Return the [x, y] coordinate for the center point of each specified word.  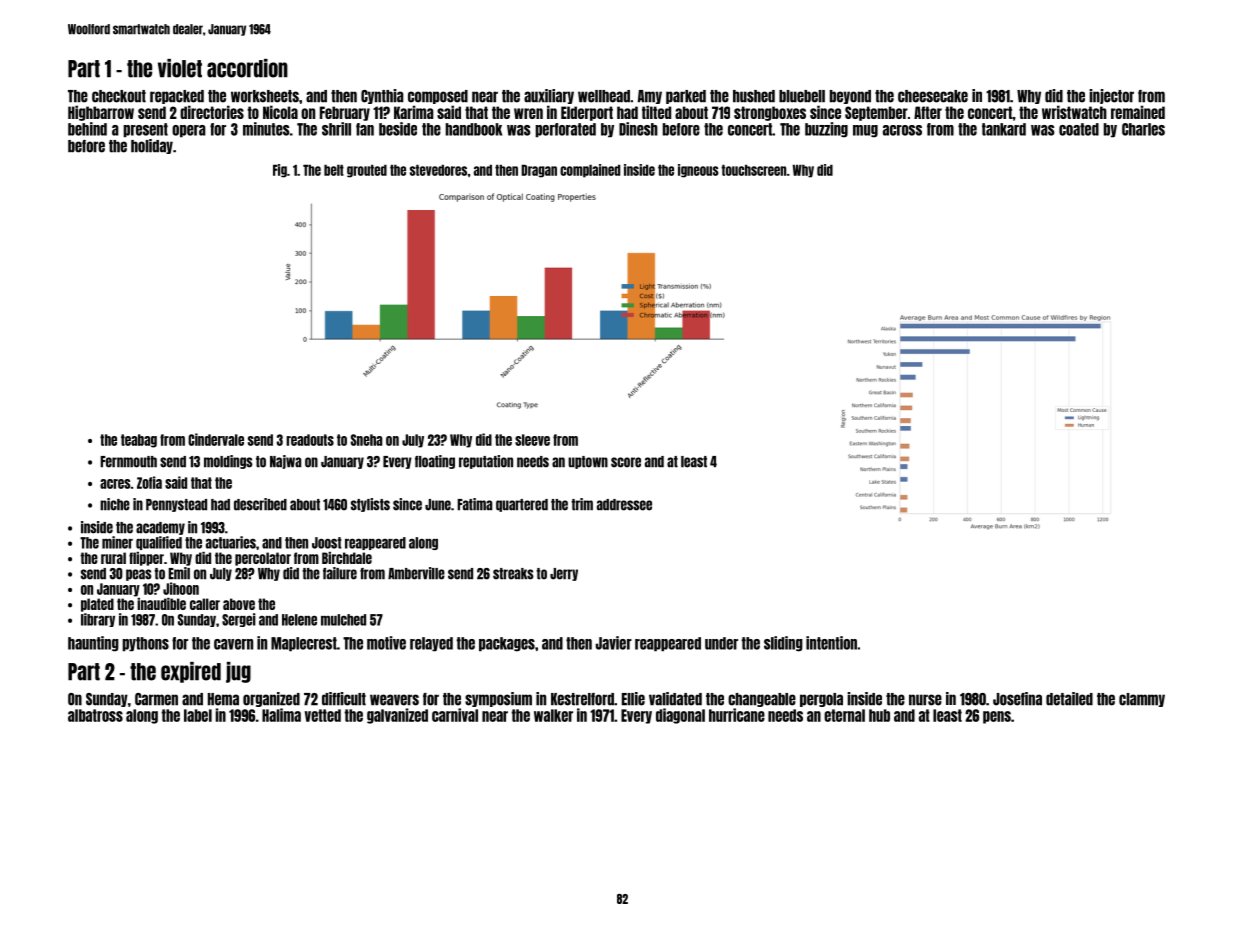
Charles [1143, 129]
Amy [650, 97]
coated [1079, 129]
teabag [139, 441]
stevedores [438, 170]
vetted [323, 715]
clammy [1142, 700]
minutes [266, 129]
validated [675, 699]
